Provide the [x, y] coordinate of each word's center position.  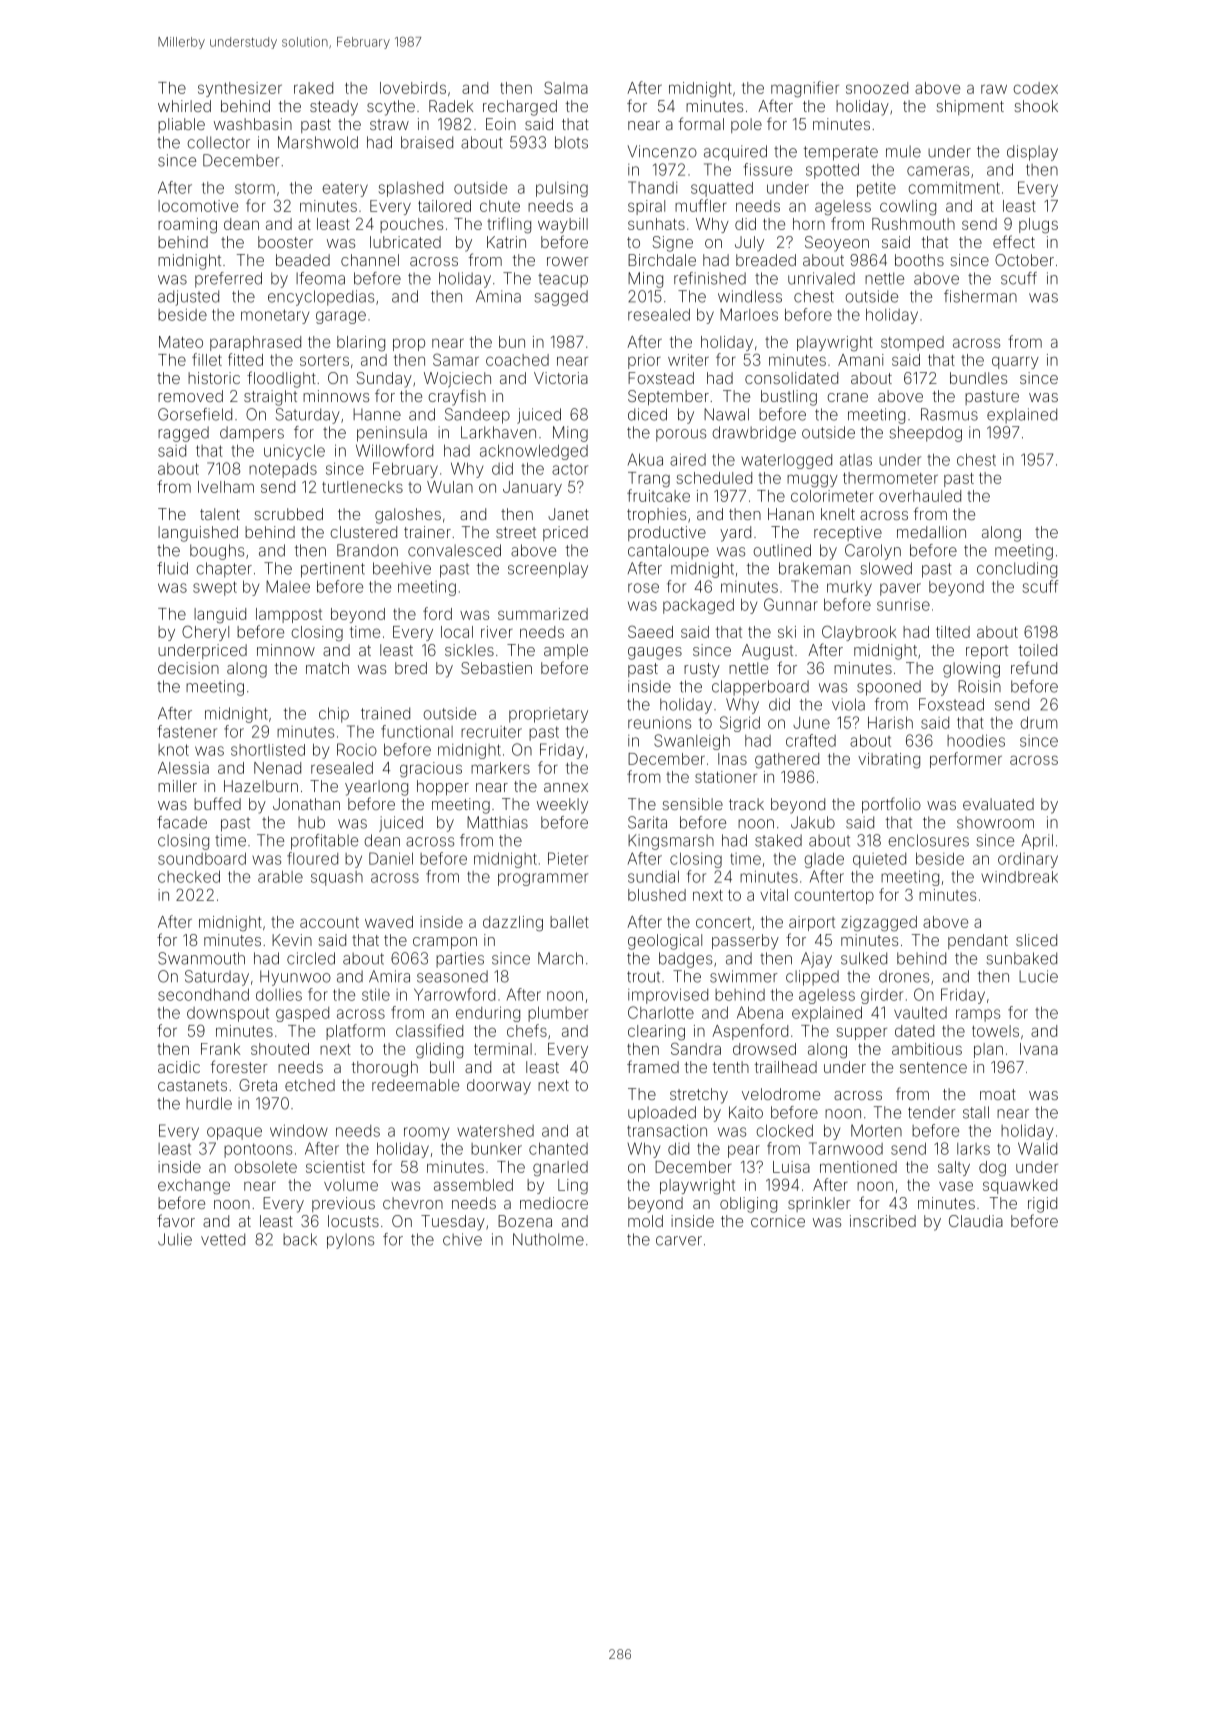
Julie [175, 1239]
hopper [443, 787]
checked [189, 876]
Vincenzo [662, 151]
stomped [912, 343]
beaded [303, 260]
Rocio [357, 749]
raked [313, 88]
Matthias [497, 822]
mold [645, 1221]
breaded [766, 260]
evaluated [998, 804]
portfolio [891, 805]
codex [1035, 88]
